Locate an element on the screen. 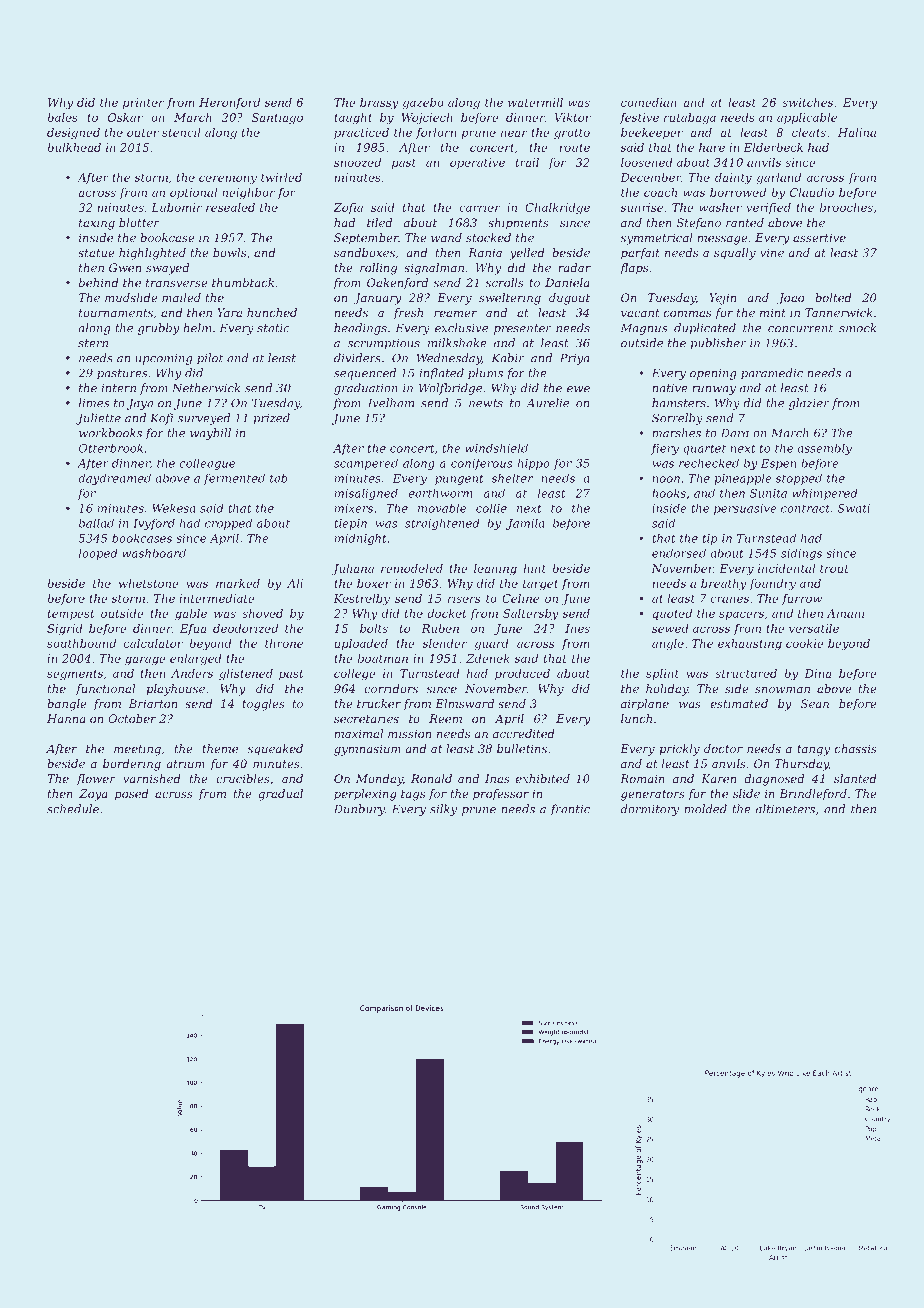 The width and height of the screenshot is (924, 1308). switches is located at coordinates (807, 102).
